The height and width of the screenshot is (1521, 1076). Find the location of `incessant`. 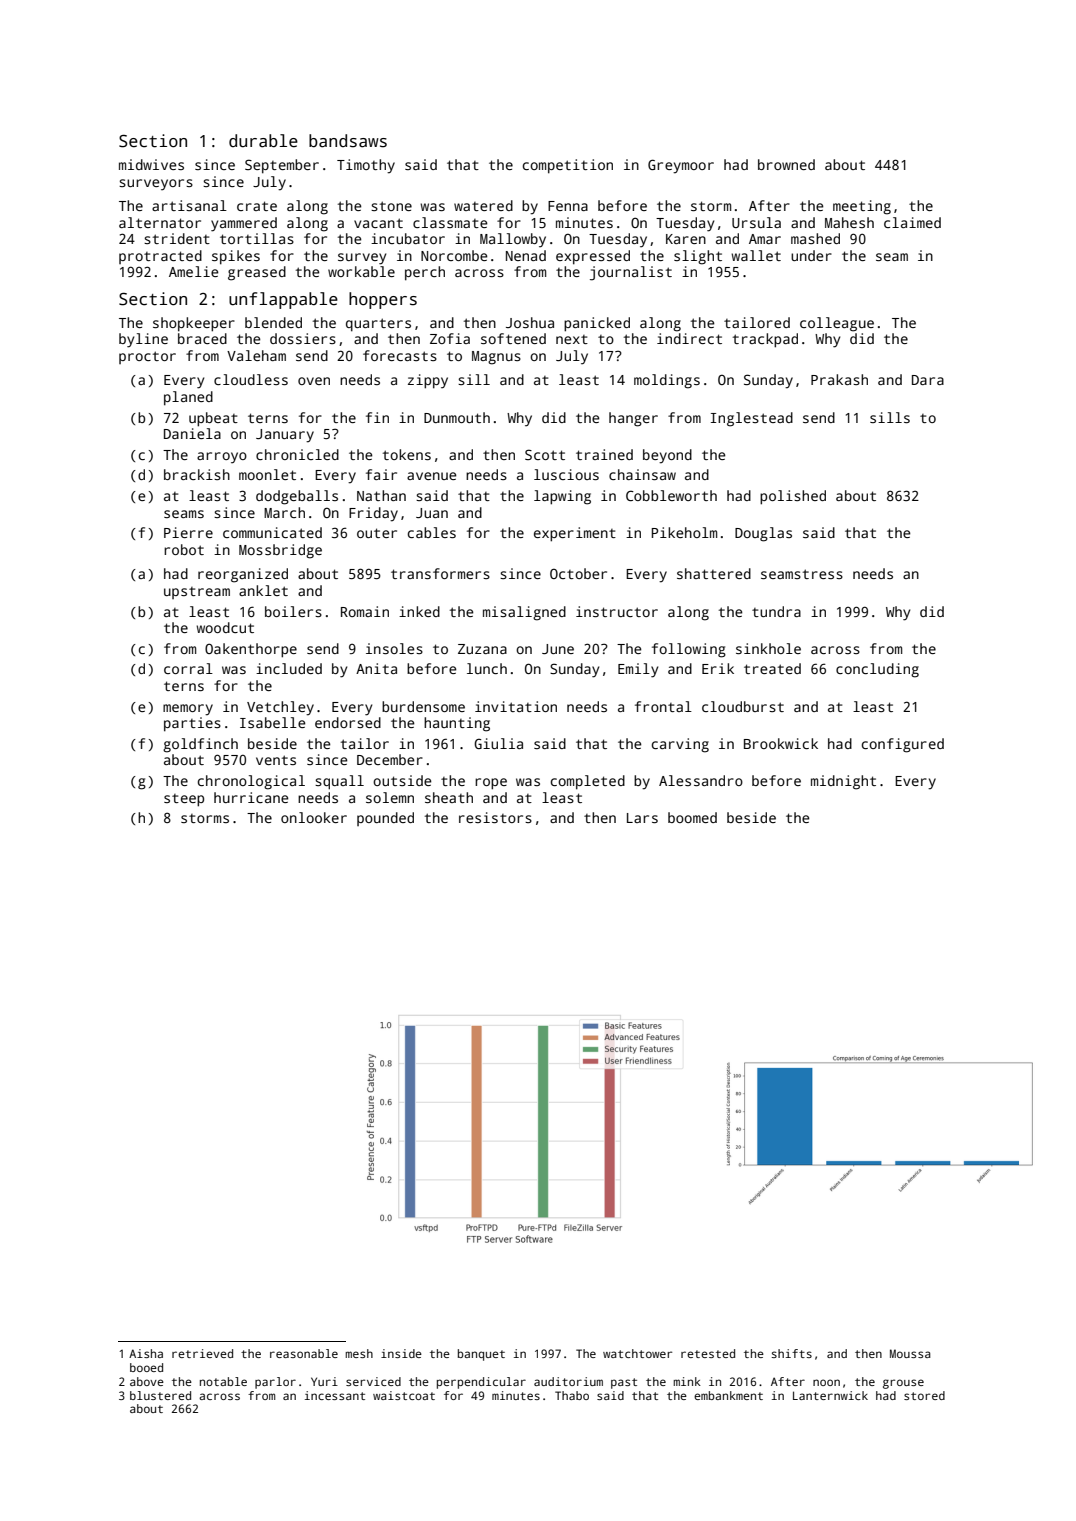

incessant is located at coordinates (335, 1395).
